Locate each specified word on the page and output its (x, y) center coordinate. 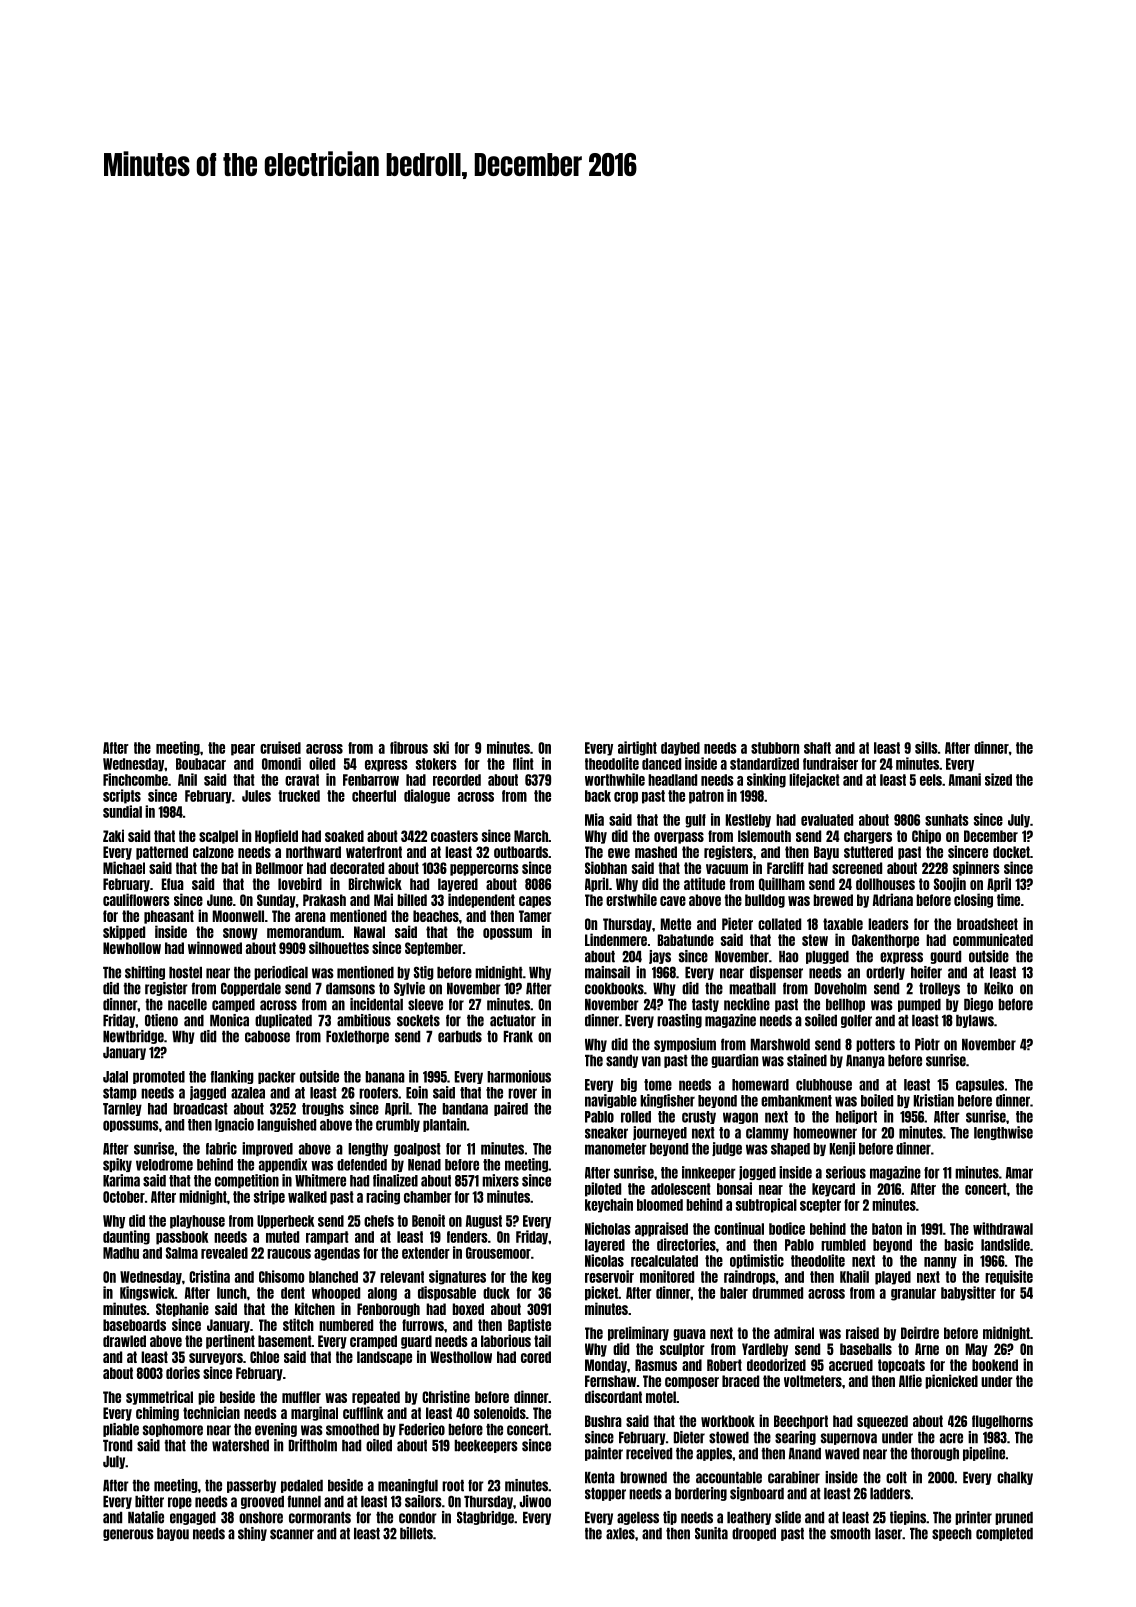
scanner (292, 1534)
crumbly (398, 1125)
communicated (993, 939)
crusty (699, 1117)
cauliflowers (136, 899)
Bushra (603, 1421)
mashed (656, 852)
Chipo (926, 836)
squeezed (882, 1422)
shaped (790, 1149)
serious (846, 1172)
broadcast (200, 1109)
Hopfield (276, 836)
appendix (283, 1165)
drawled (124, 1341)
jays (660, 957)
